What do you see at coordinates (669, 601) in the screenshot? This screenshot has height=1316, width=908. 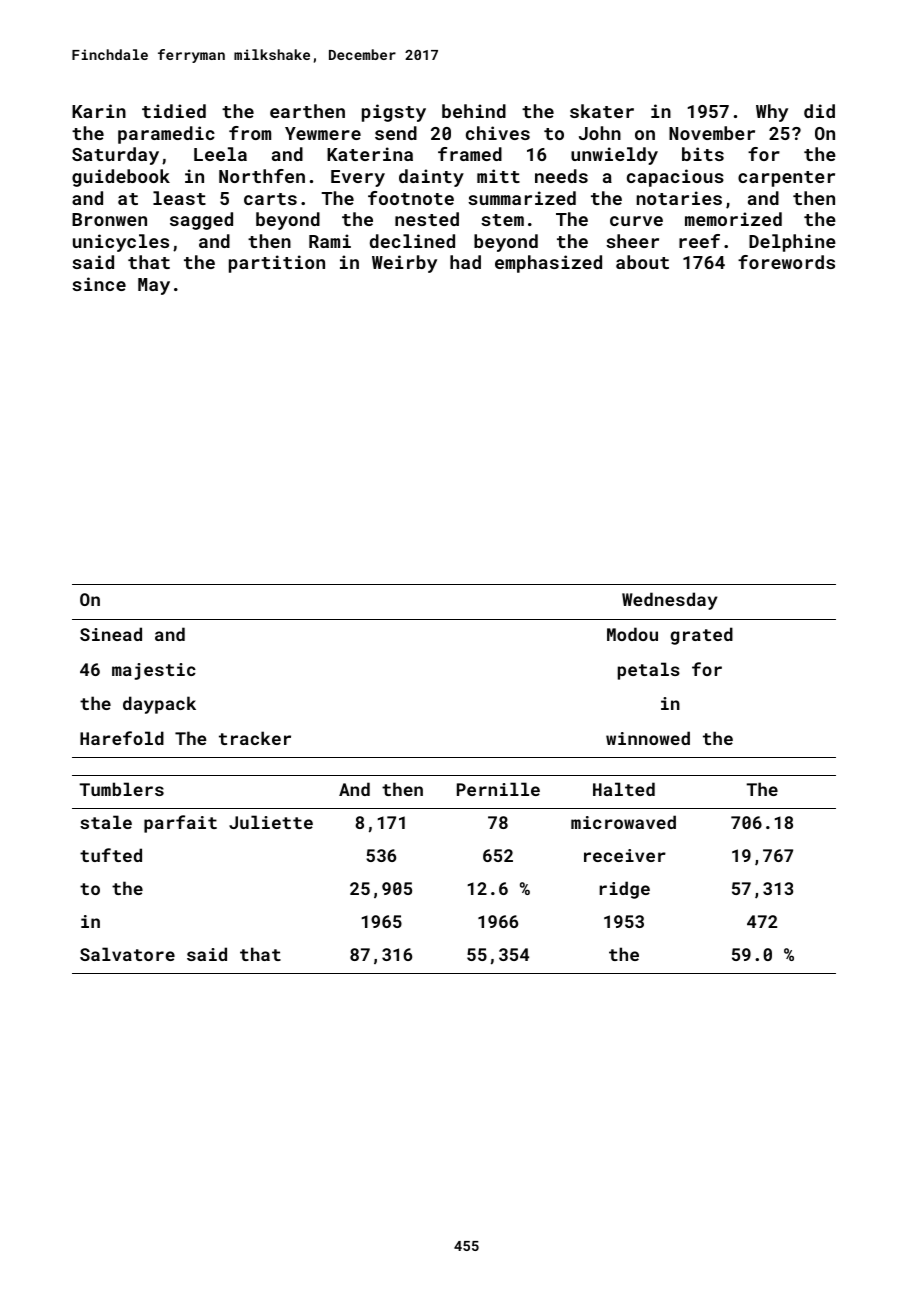 I see `Wednesday` at bounding box center [669, 601].
